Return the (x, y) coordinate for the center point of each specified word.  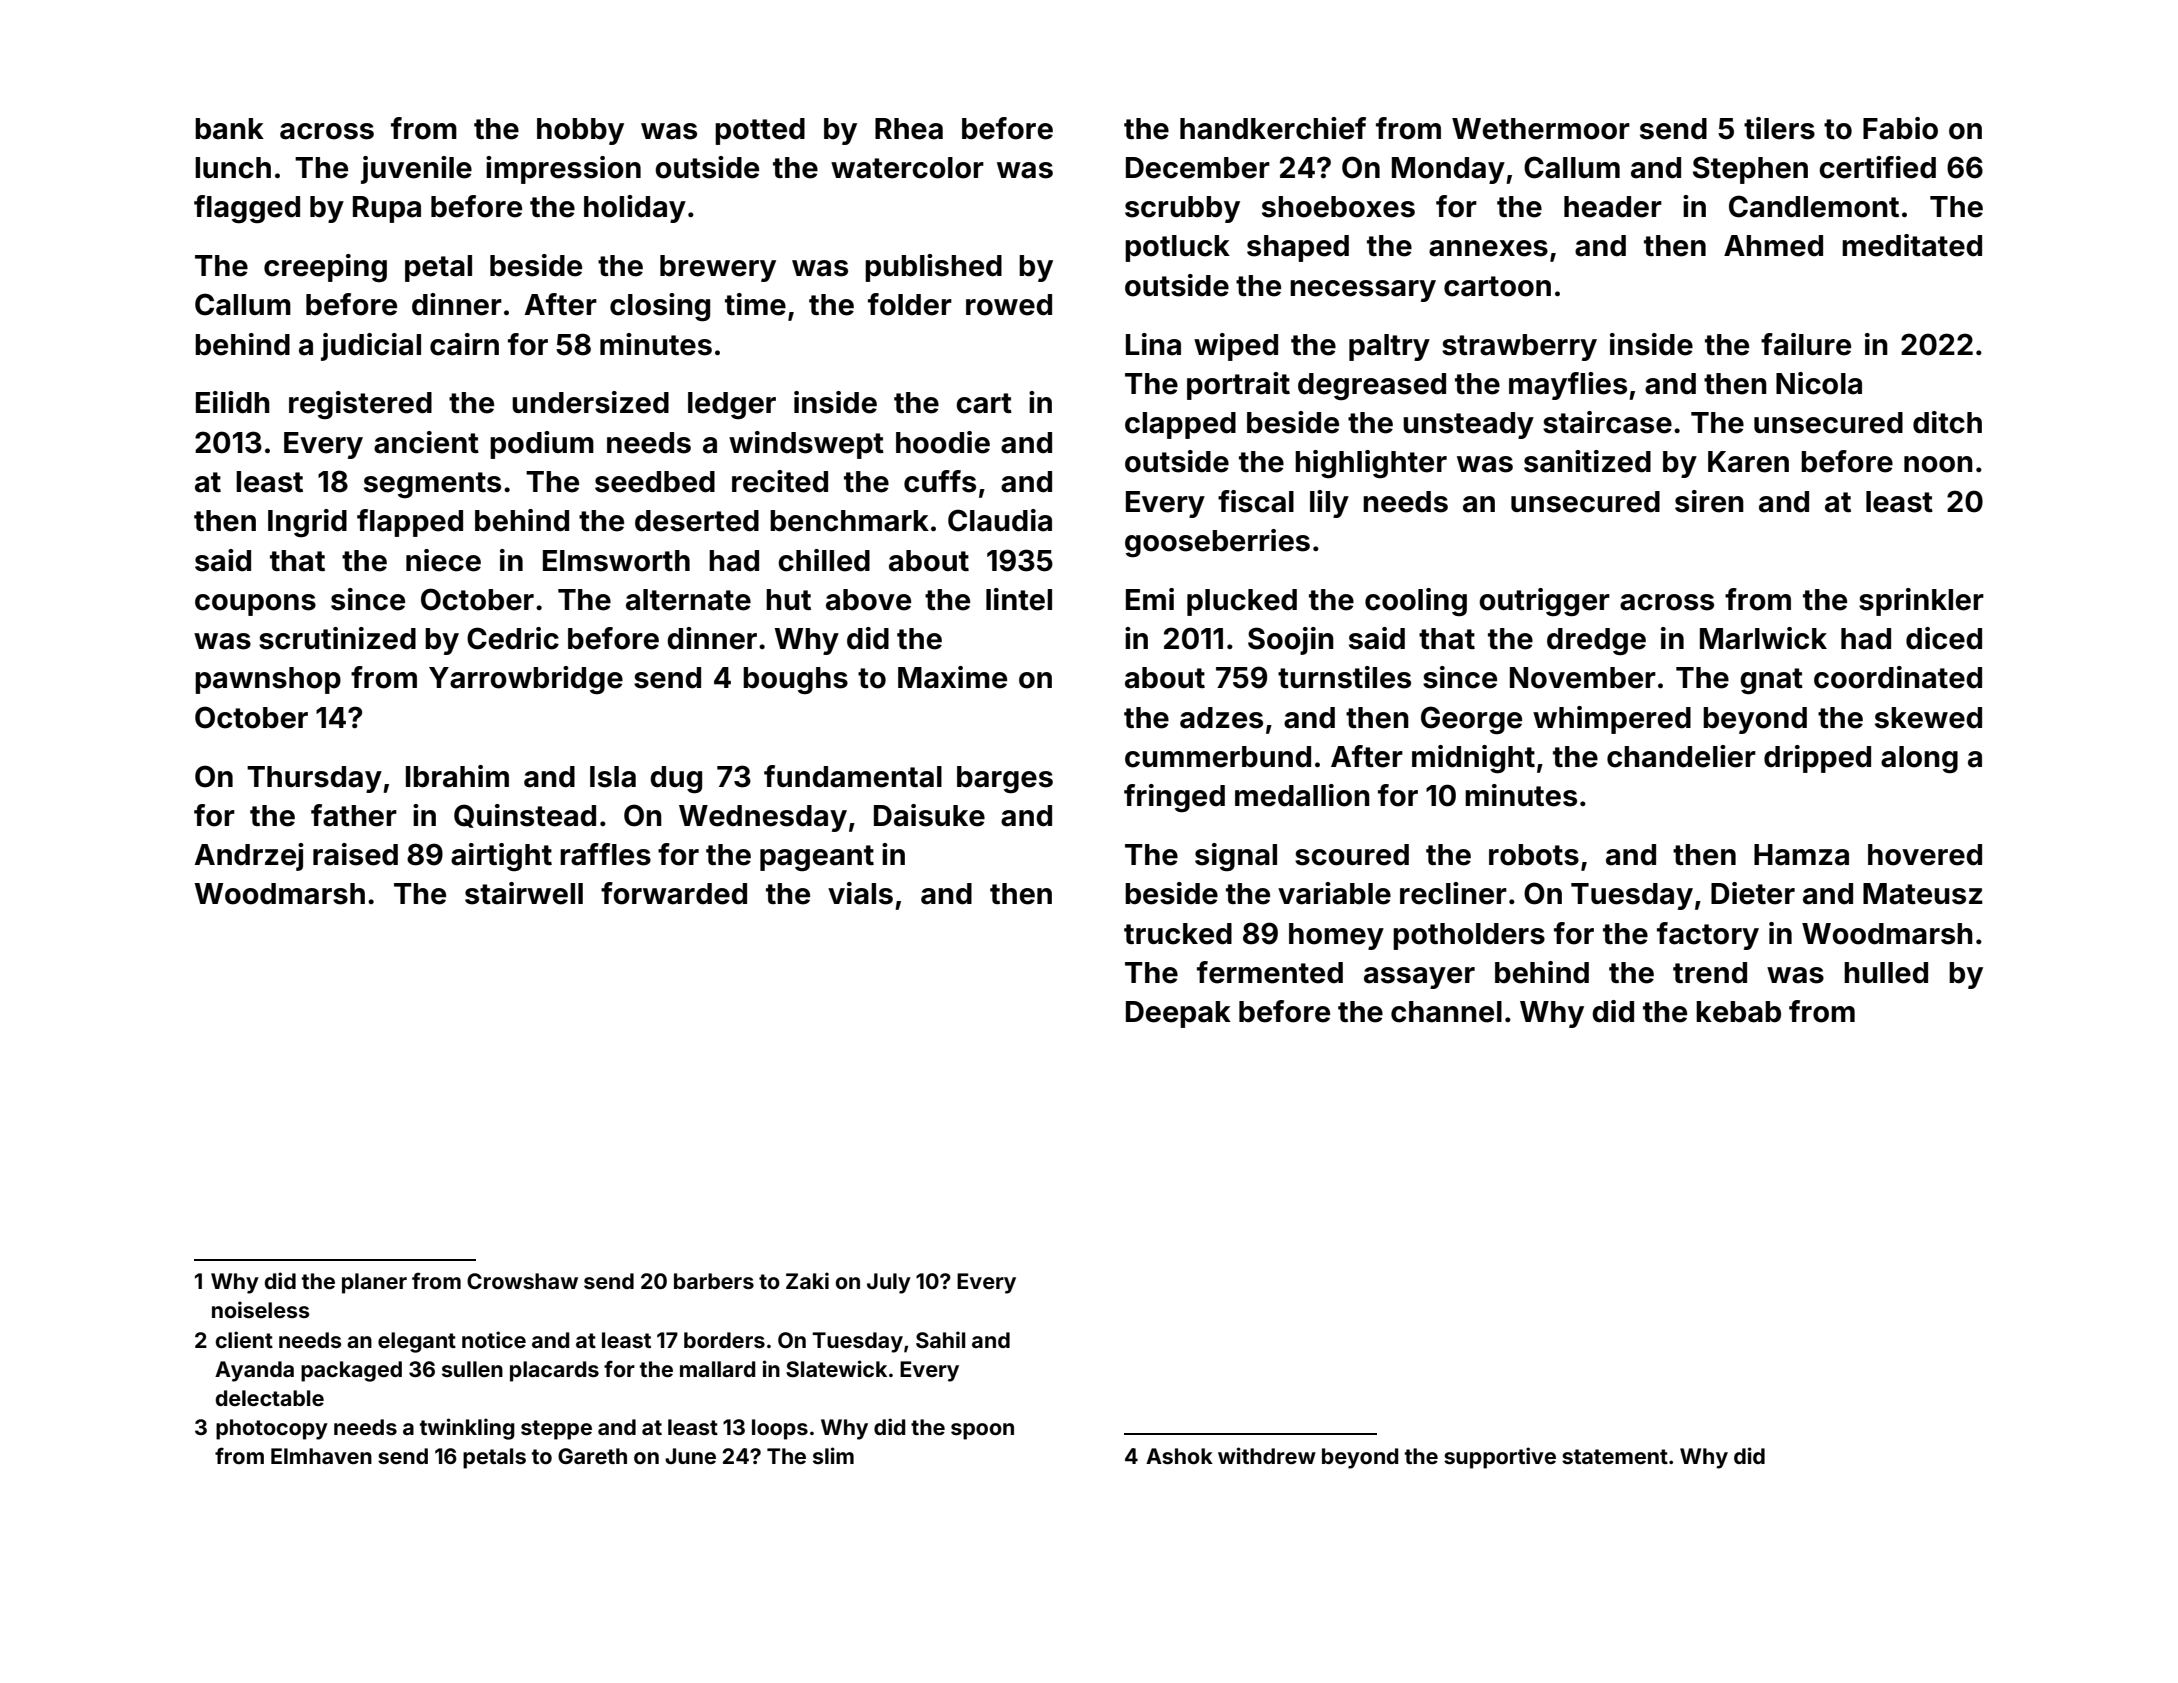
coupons (255, 605)
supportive (1500, 1458)
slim (833, 1455)
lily (1329, 504)
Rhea (909, 129)
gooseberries (1217, 543)
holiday (635, 209)
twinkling (467, 1429)
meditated (1912, 245)
